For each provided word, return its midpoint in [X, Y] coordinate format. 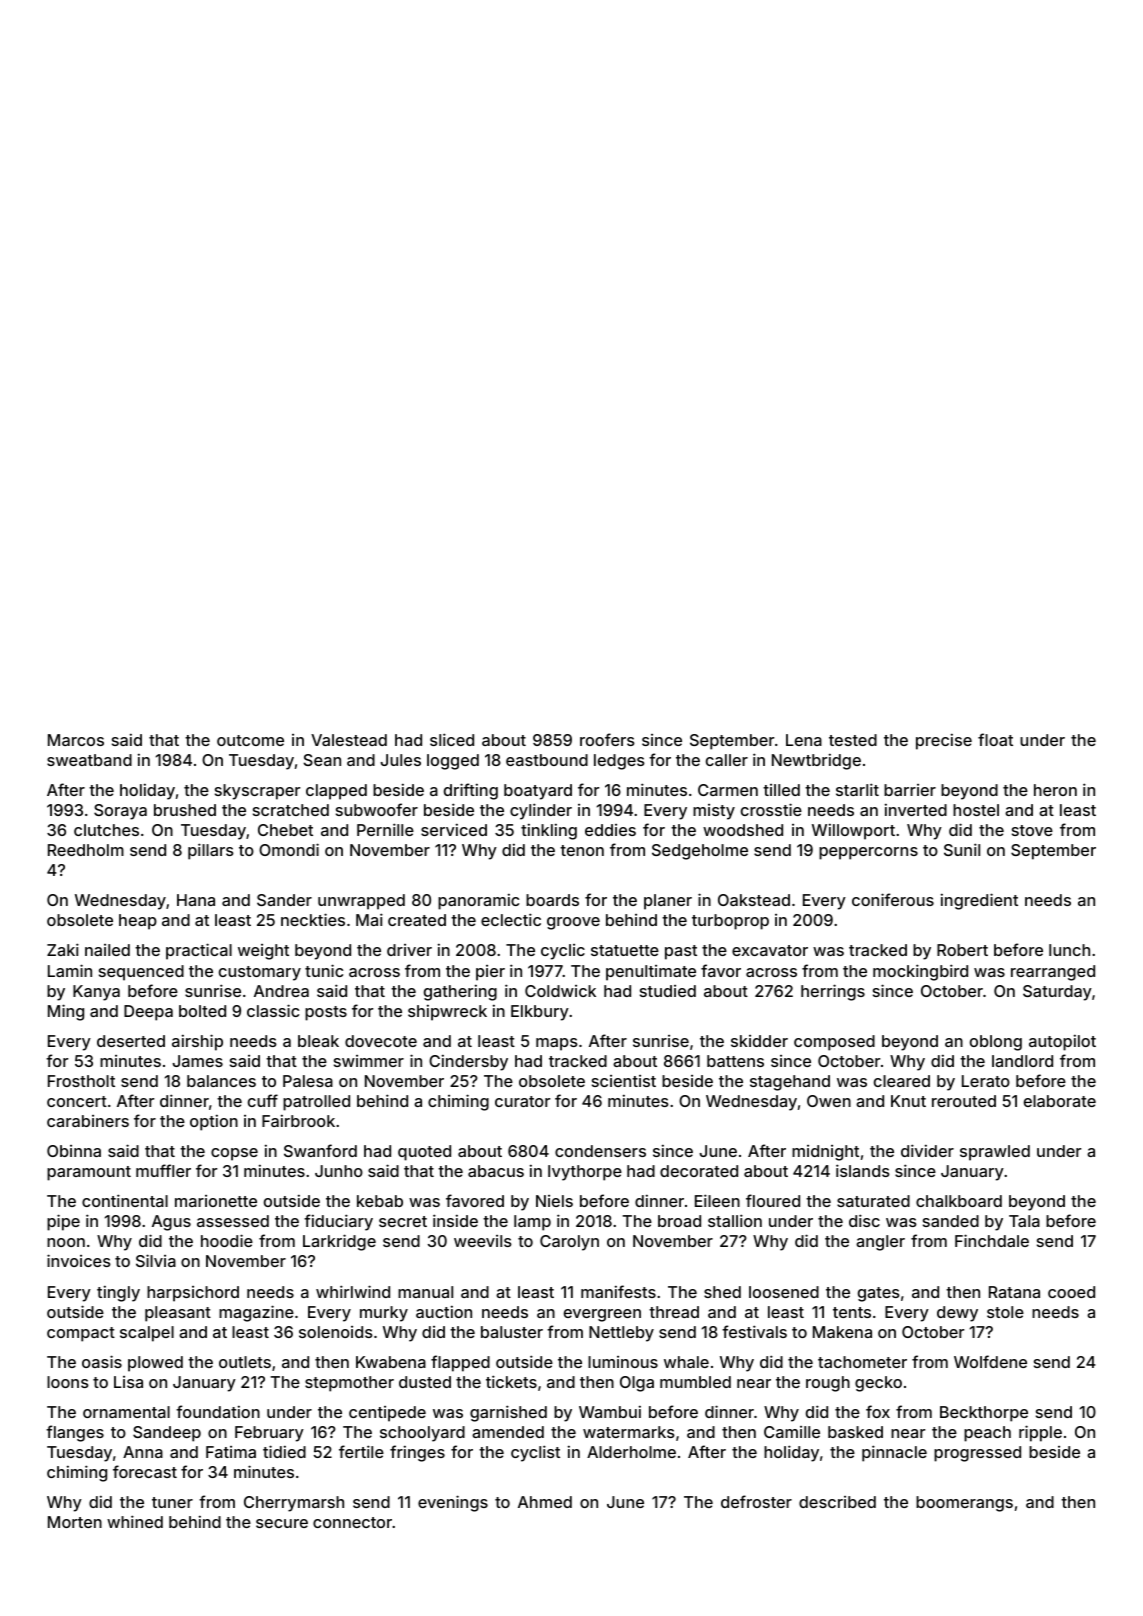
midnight [825, 1153]
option [214, 1122]
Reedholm [86, 850]
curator [522, 1101]
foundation [218, 1411]
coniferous [893, 899]
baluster [512, 1332]
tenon [582, 850]
